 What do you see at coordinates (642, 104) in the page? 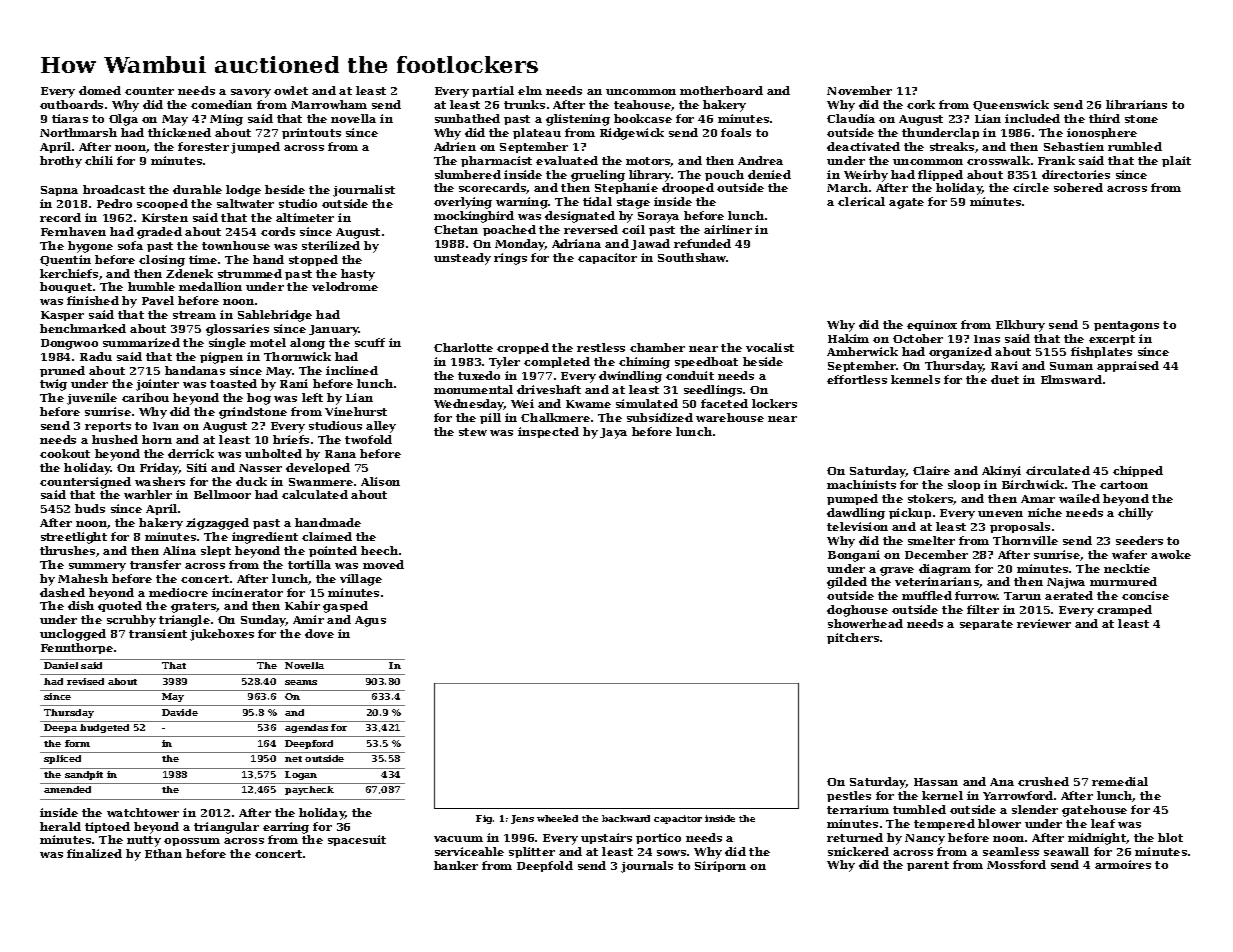
I see `teahouse` at bounding box center [642, 104].
